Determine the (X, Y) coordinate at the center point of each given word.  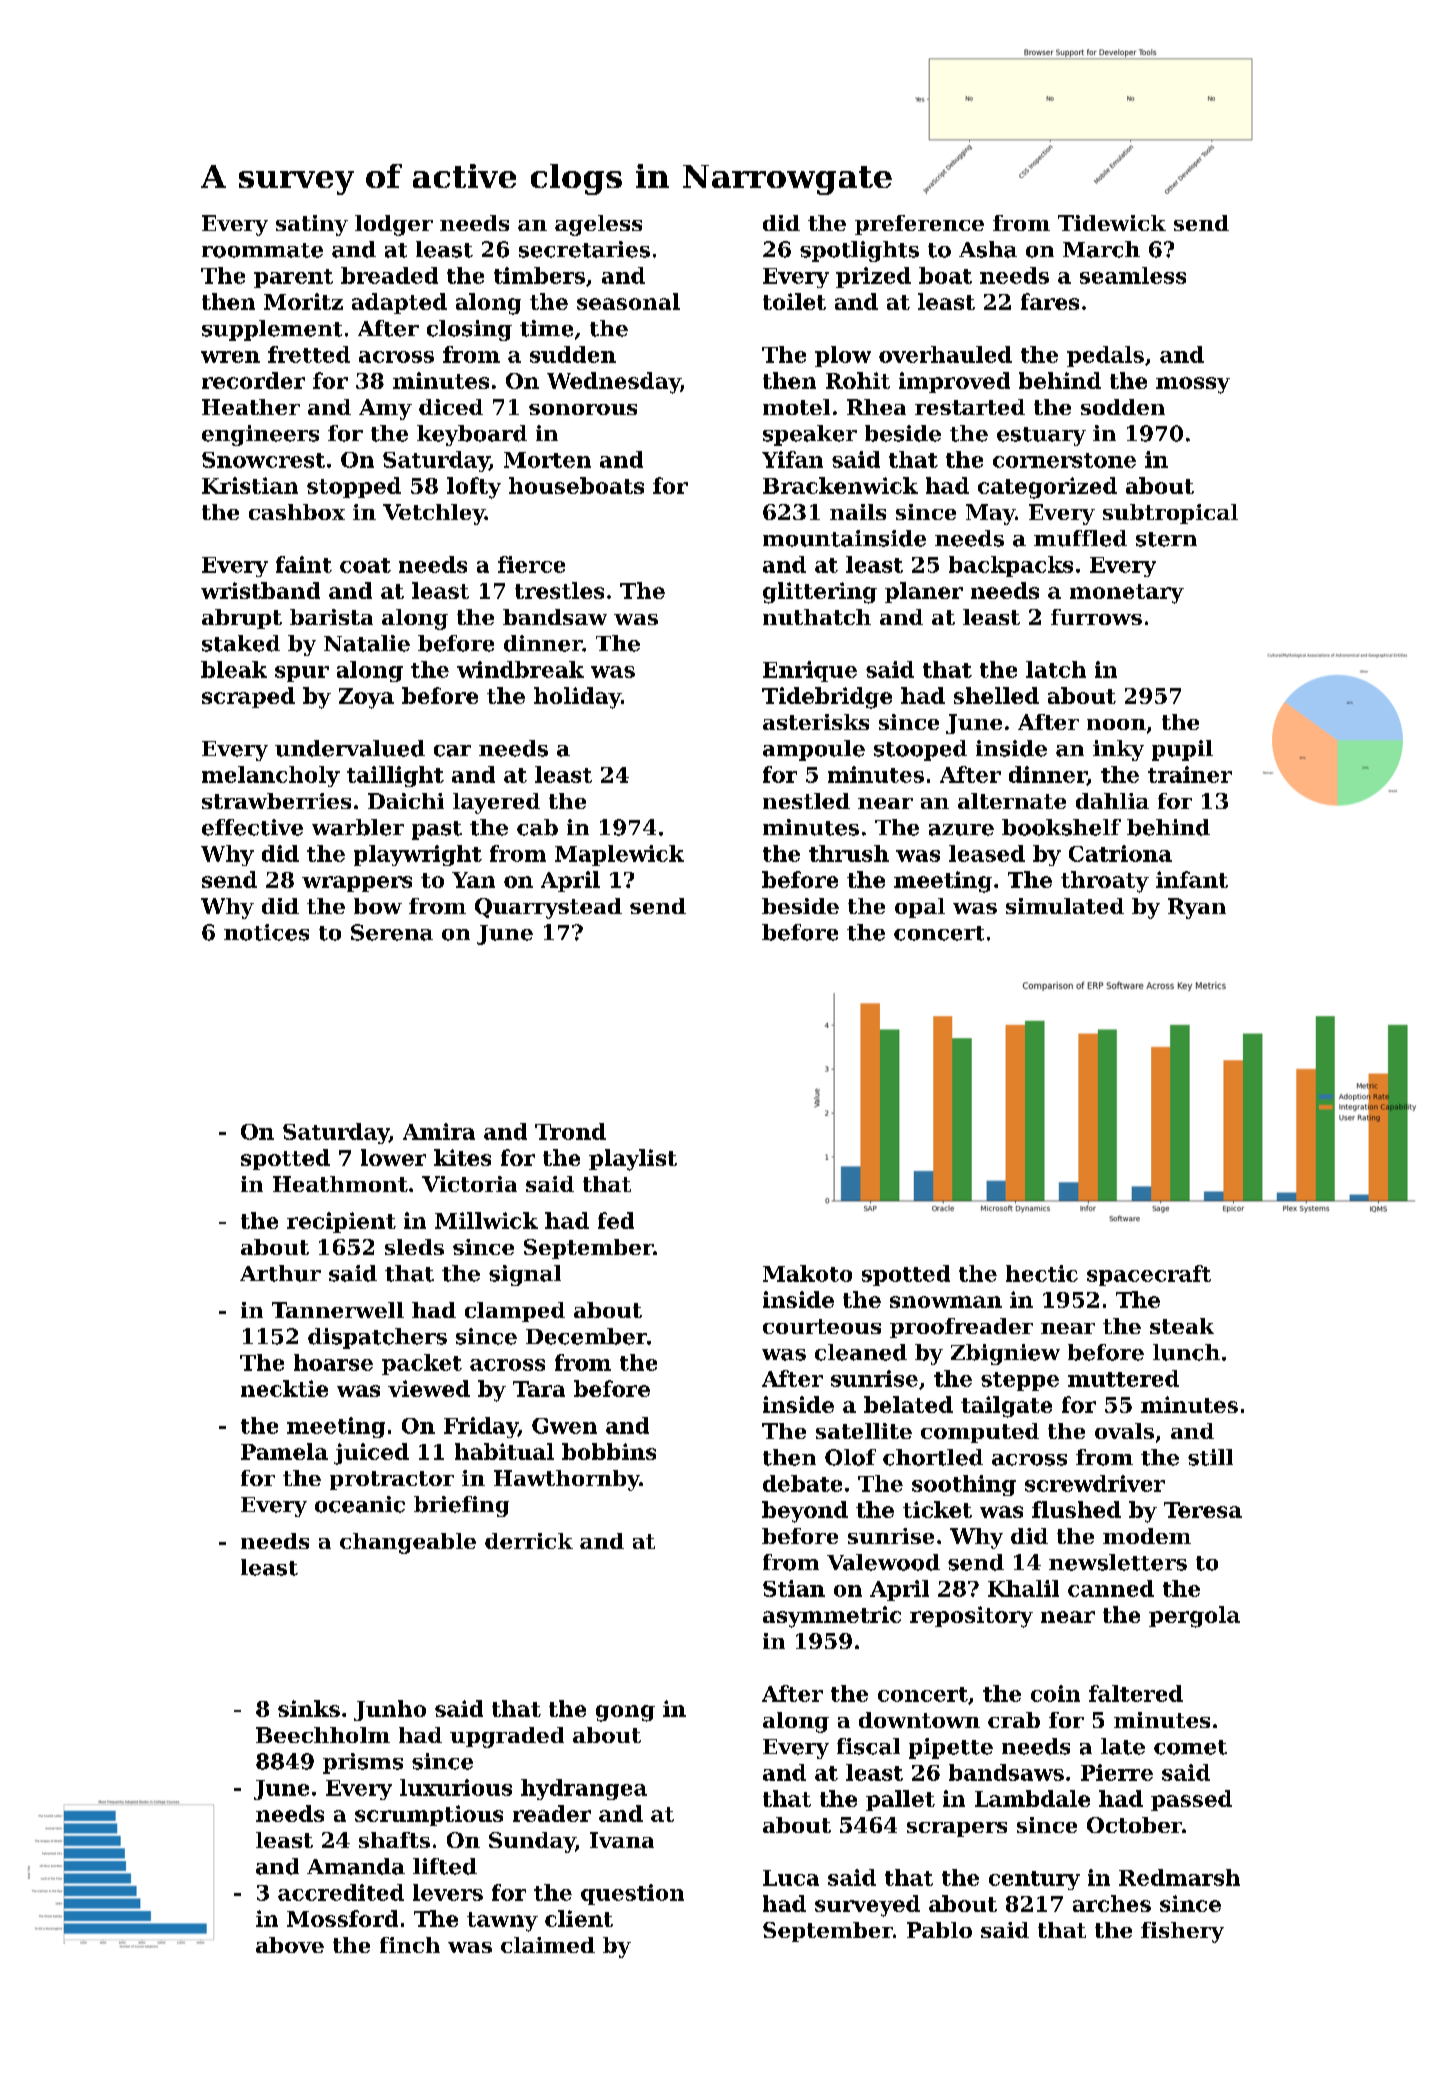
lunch (1186, 1352)
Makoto (807, 1273)
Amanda (356, 1866)
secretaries (584, 249)
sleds (414, 1247)
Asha (988, 249)
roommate (262, 250)
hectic (1042, 1273)
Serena (392, 932)
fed (616, 1220)
